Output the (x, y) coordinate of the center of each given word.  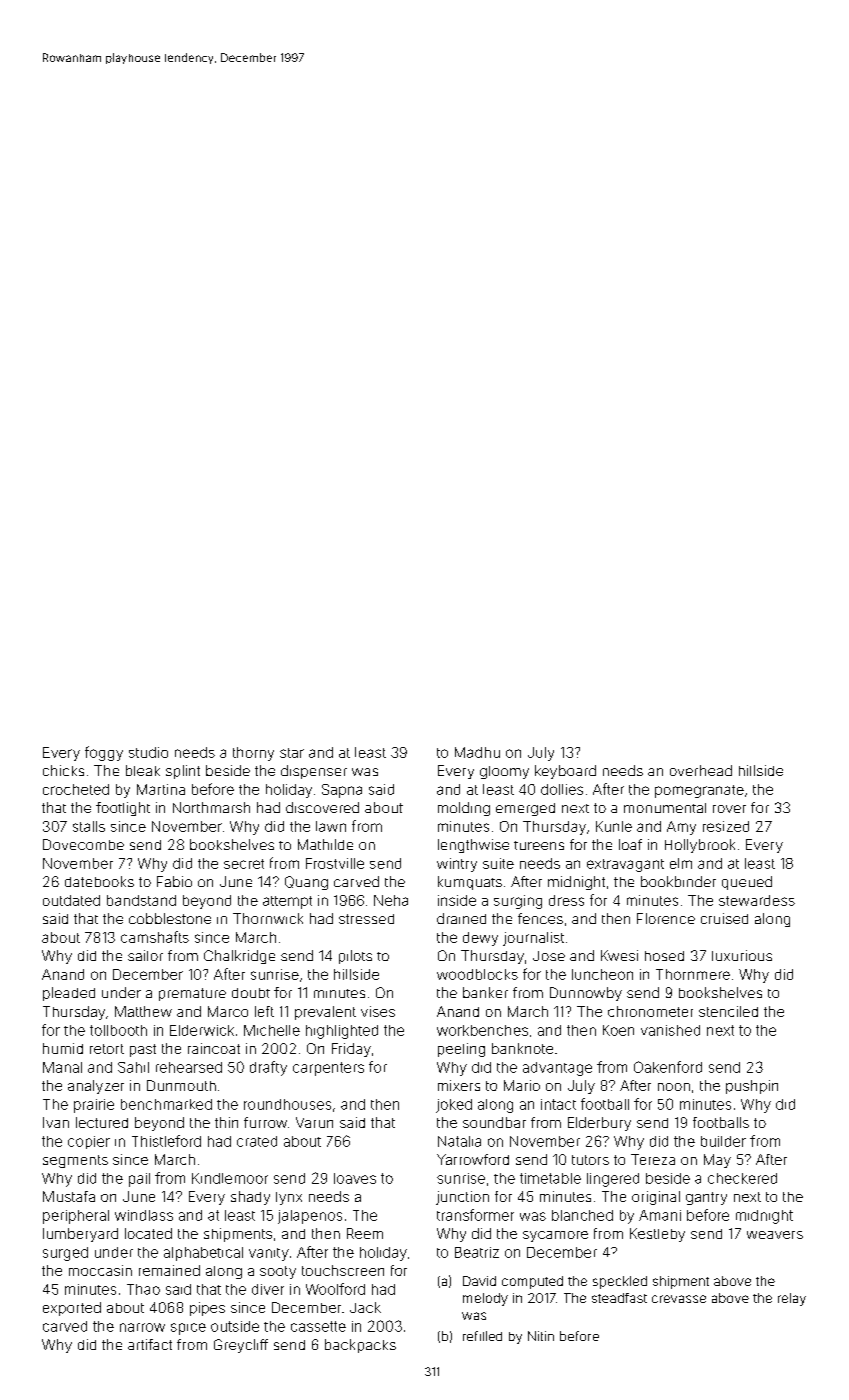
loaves (355, 1178)
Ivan (56, 1122)
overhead (701, 770)
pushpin (752, 1087)
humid (63, 1048)
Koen (618, 1030)
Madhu (477, 752)
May (717, 1161)
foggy (104, 753)
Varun (314, 1122)
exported (72, 1309)
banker (485, 992)
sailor (145, 955)
